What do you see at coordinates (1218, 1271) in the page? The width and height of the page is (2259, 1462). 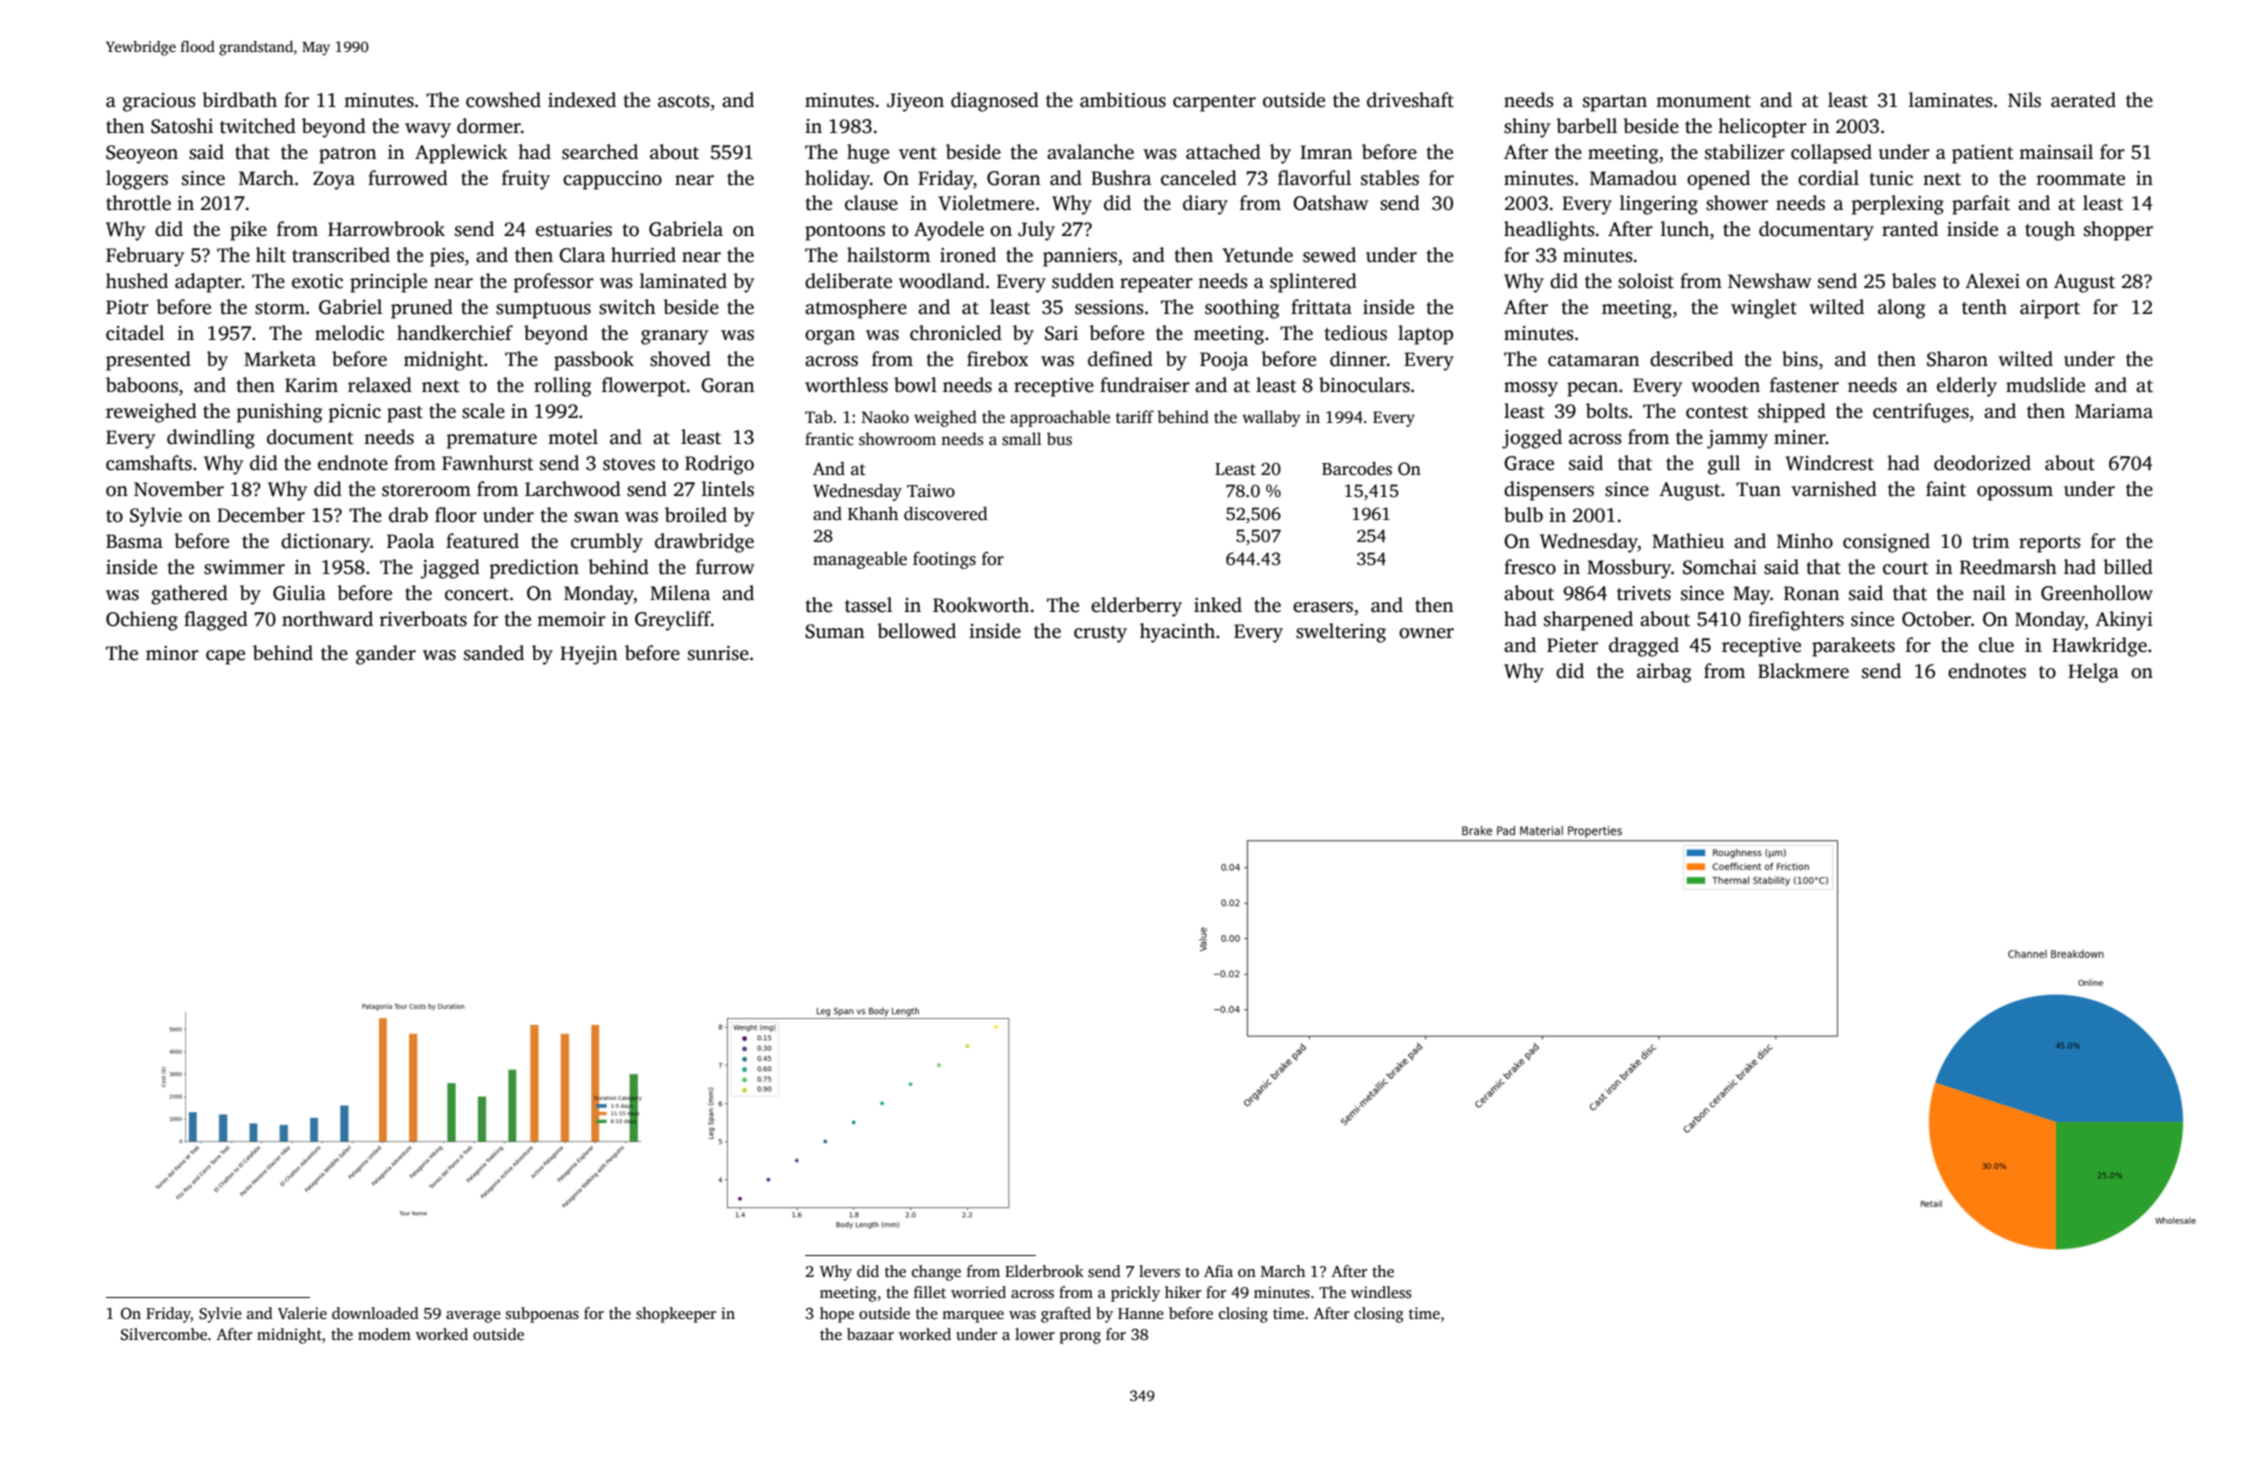 I see `Afia` at bounding box center [1218, 1271].
